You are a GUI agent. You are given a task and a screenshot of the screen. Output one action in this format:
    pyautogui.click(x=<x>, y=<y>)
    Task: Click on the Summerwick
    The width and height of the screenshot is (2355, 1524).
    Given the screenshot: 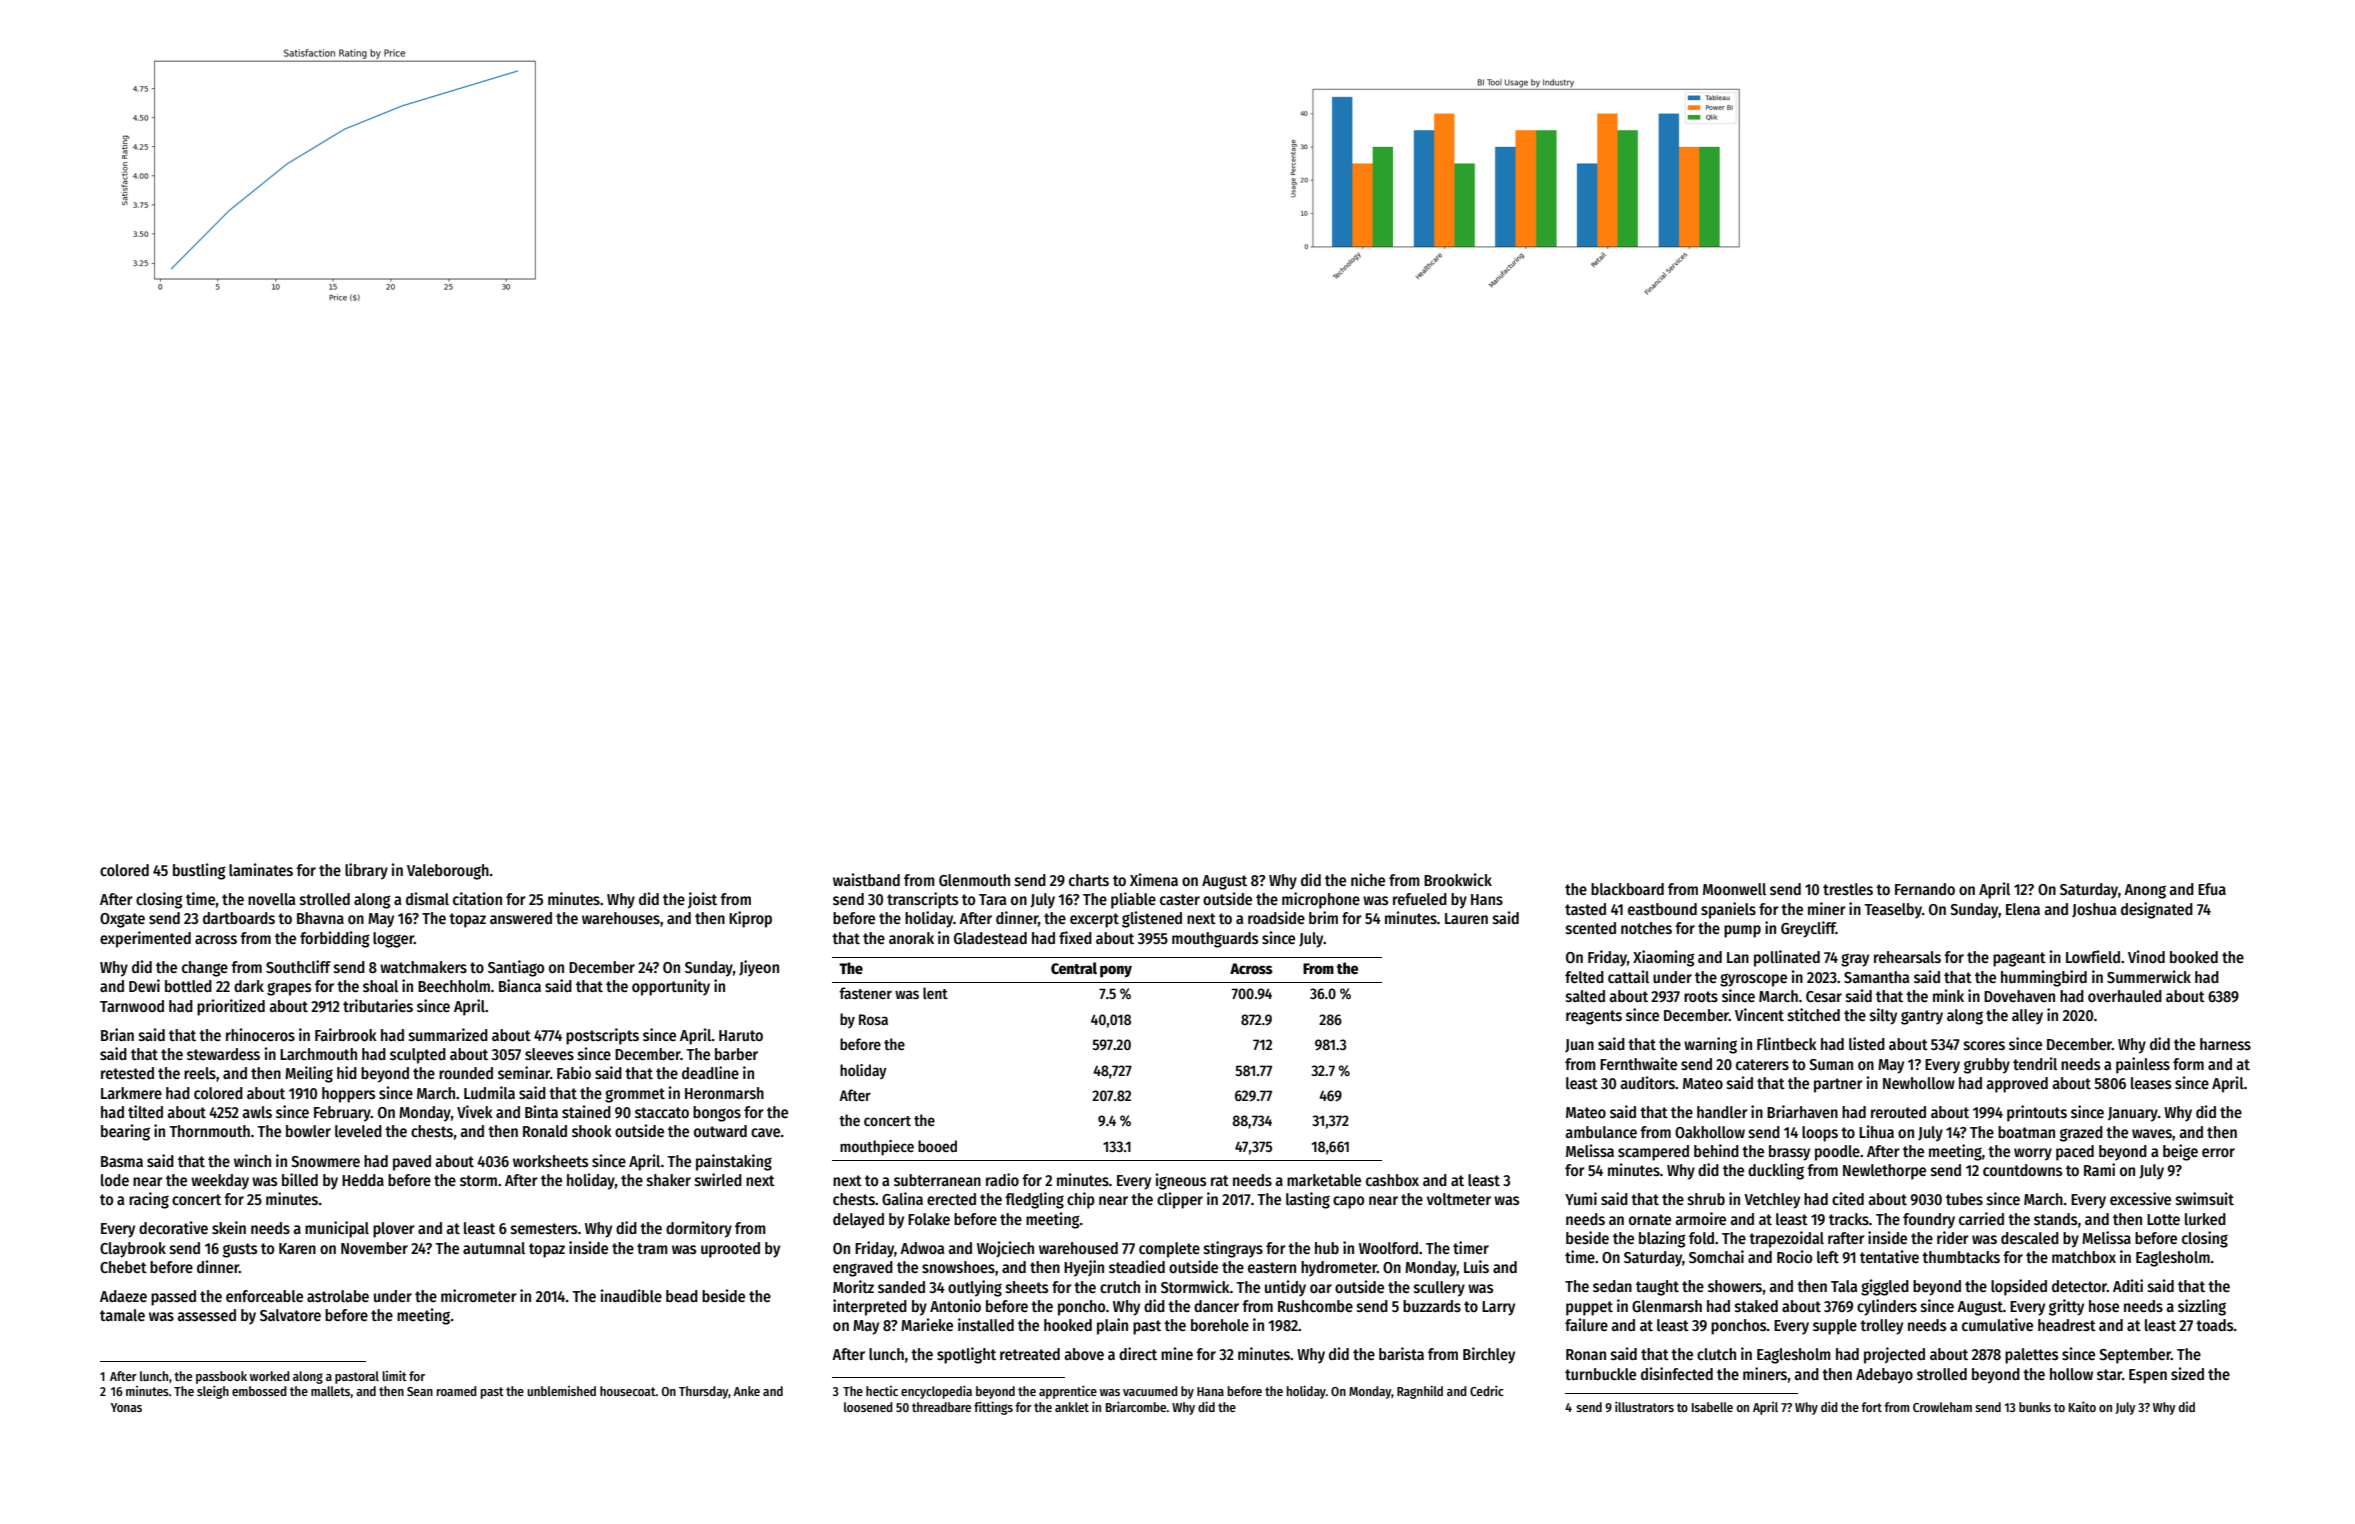 What is the action you would take?
    pyautogui.click(x=2149, y=976)
